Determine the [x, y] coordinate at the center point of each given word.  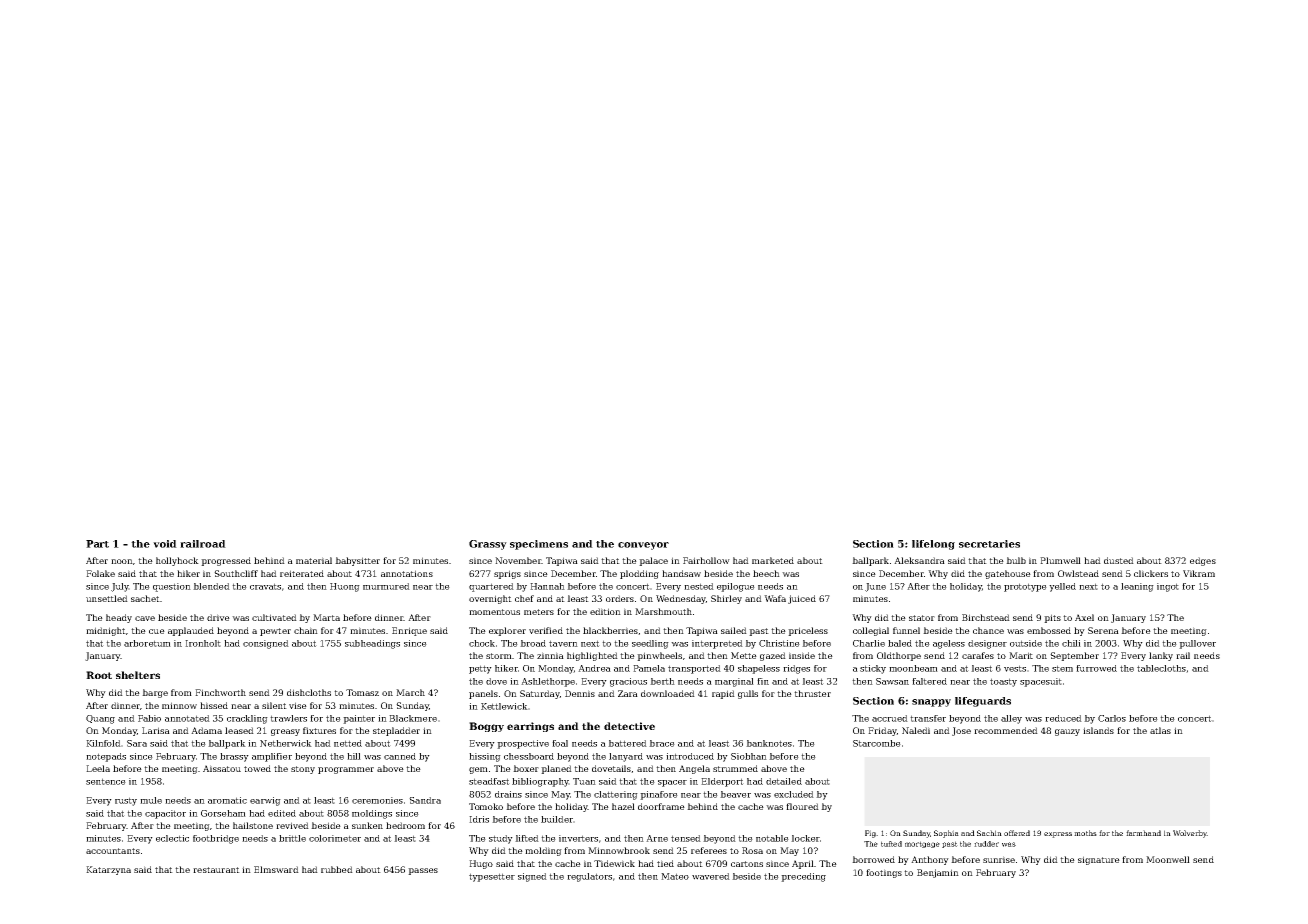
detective [629, 726]
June [875, 587]
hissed [214, 705]
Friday [882, 731]
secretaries [989, 544]
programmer [346, 770]
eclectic [172, 838]
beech [766, 573]
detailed [784, 781]
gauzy [1067, 732]
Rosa [752, 850]
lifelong [933, 545]
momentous [494, 612]
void [165, 544]
